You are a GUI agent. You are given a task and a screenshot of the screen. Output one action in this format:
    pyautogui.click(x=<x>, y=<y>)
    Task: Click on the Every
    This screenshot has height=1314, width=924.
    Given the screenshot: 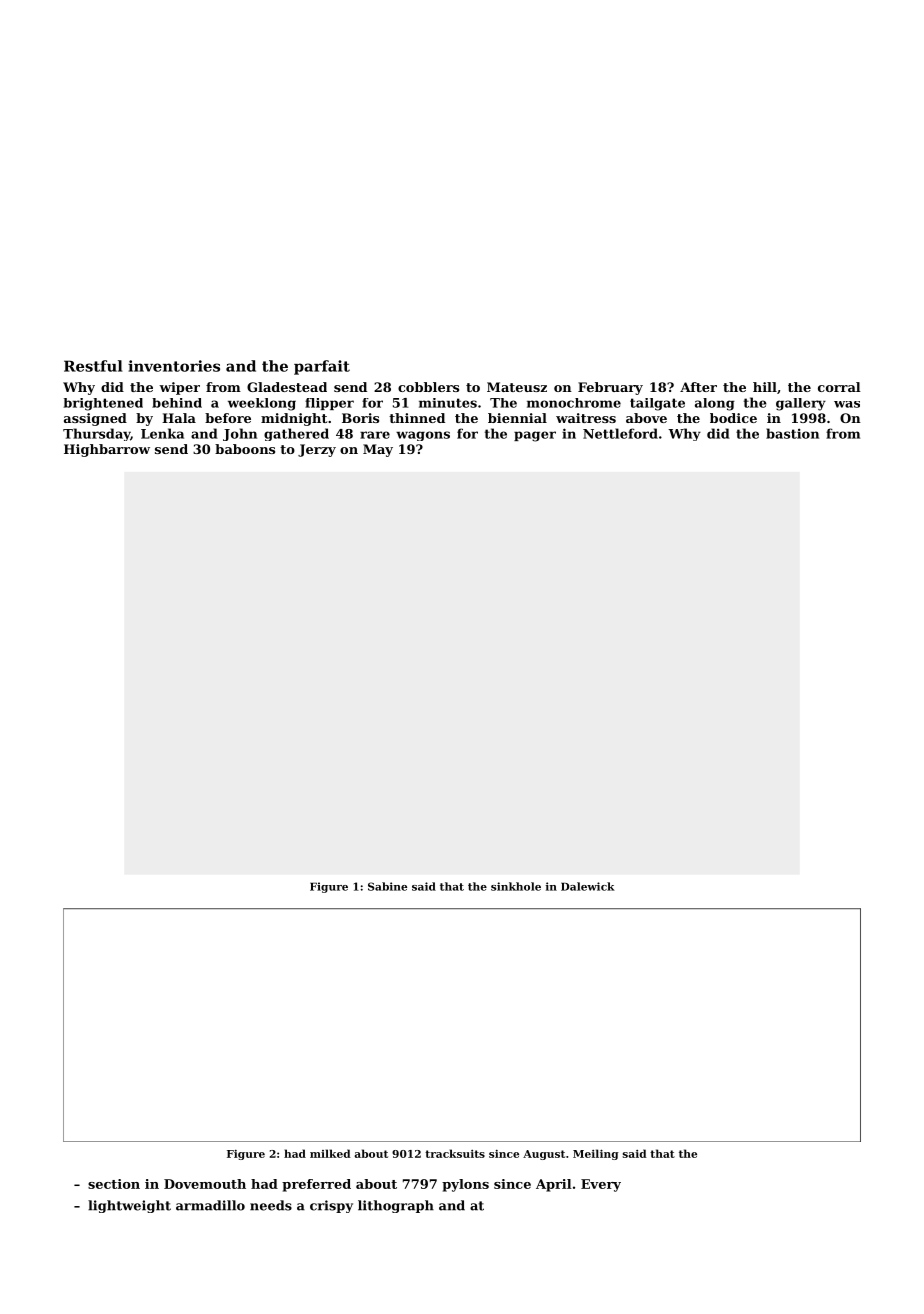 What is the action you would take?
    pyautogui.click(x=601, y=1185)
